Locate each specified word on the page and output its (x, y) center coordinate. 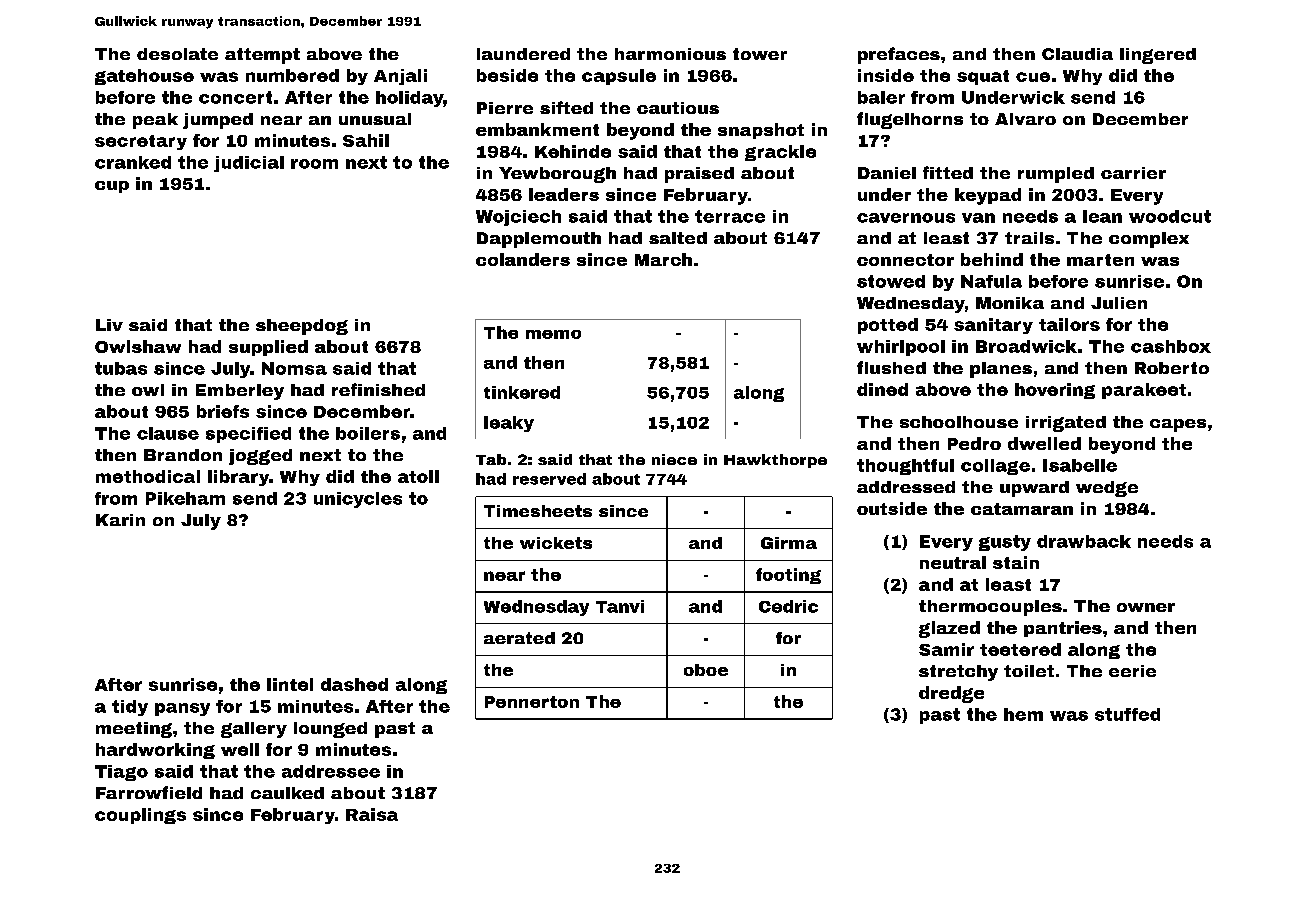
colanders (523, 259)
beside (507, 75)
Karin (120, 520)
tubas (121, 368)
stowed (891, 281)
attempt (262, 56)
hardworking (155, 751)
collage (995, 467)
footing (788, 576)
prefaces (899, 55)
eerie (1132, 671)
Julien (1119, 303)
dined (882, 389)
